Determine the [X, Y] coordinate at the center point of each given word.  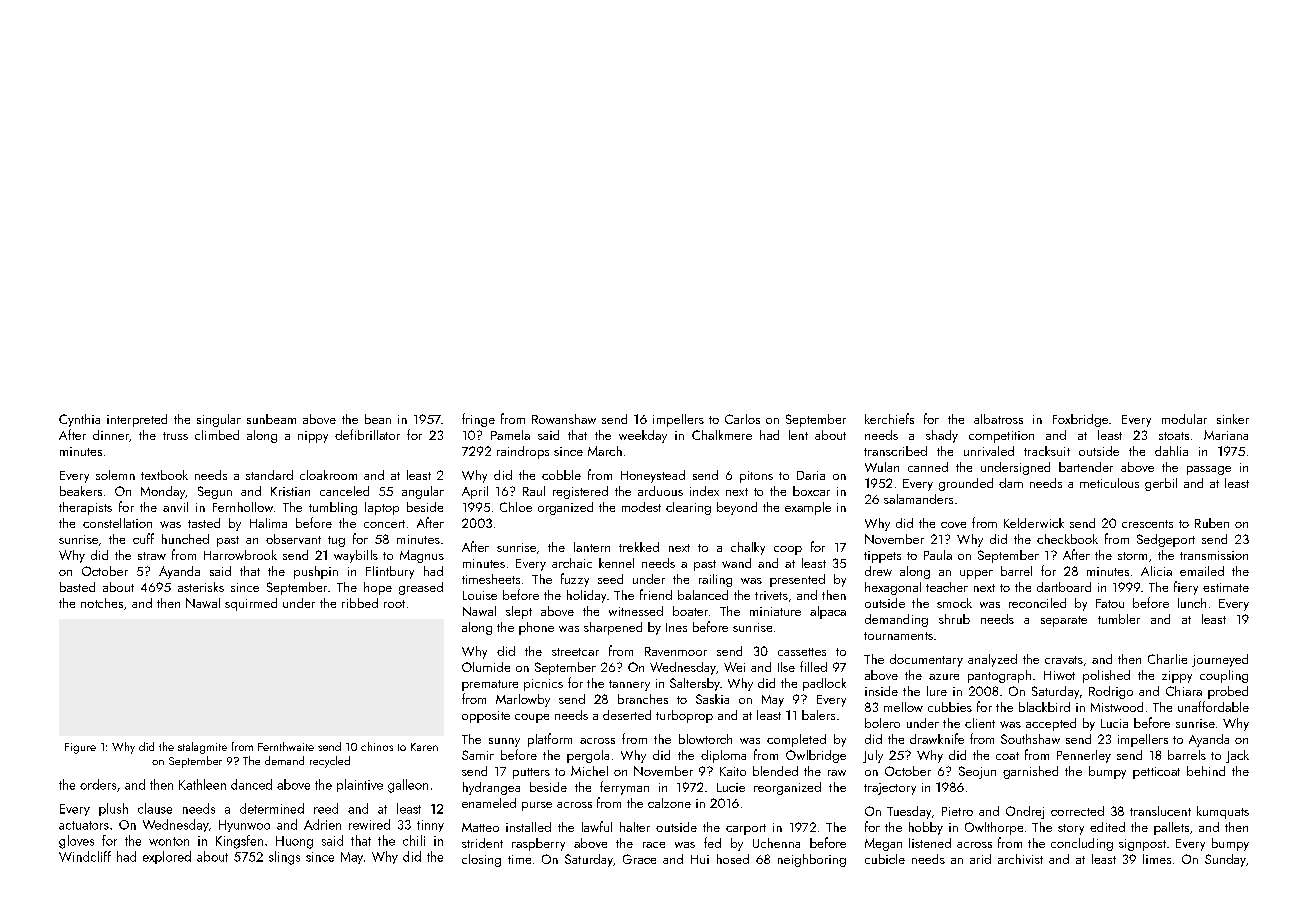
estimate [1226, 587]
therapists [85, 508]
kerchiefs [889, 418]
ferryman [624, 788]
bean [378, 419]
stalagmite [202, 748]
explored [167, 857]
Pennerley [1084, 756]
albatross [998, 419]
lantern [592, 547]
